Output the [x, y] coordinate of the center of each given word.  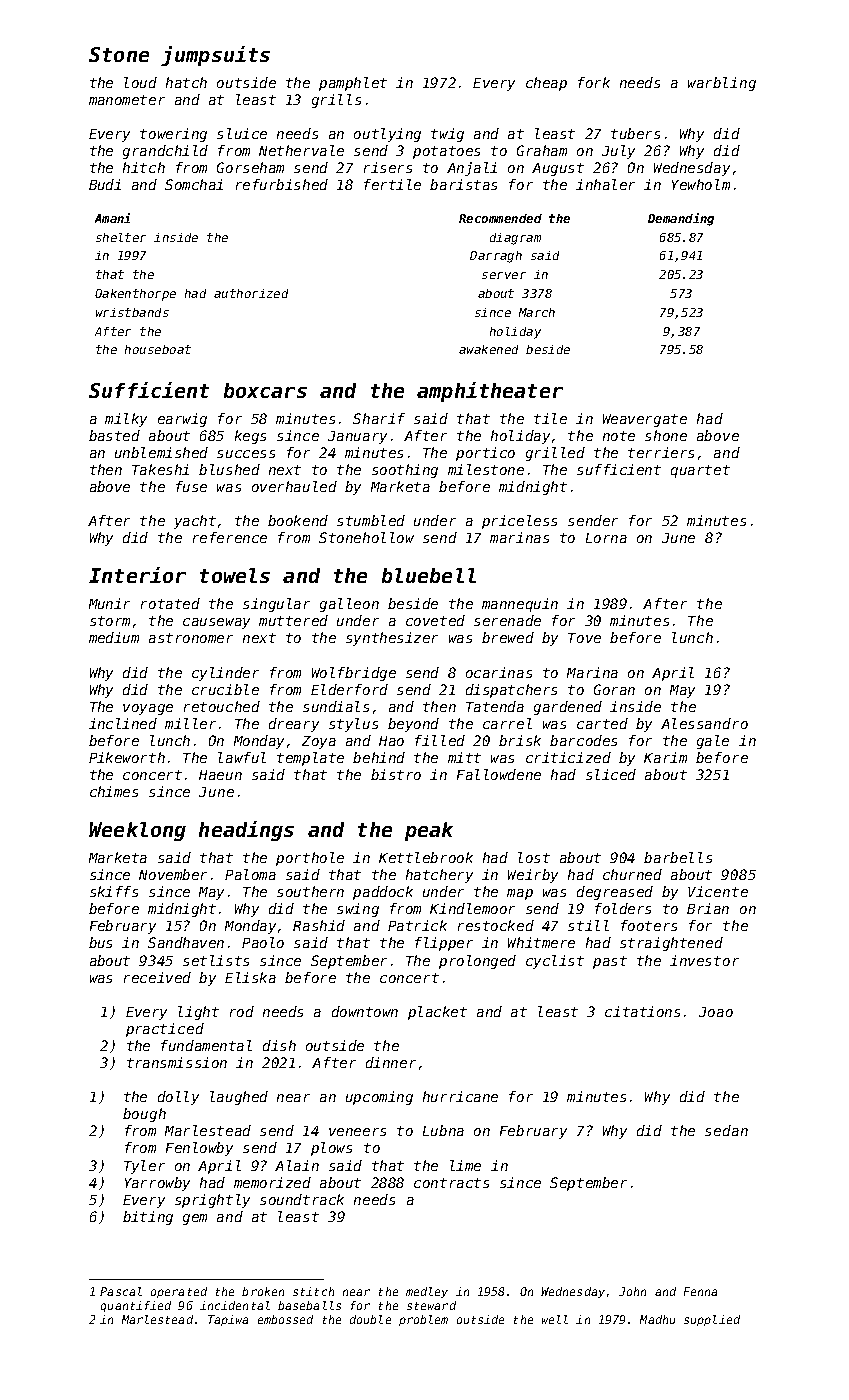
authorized [251, 293]
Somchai [194, 184]
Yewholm [701, 184]
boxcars [265, 390]
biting [148, 1218]
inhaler [605, 184]
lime [465, 1165]
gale [713, 742]
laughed [239, 1098]
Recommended [500, 218]
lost [534, 857]
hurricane [460, 1096]
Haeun [220, 775]
